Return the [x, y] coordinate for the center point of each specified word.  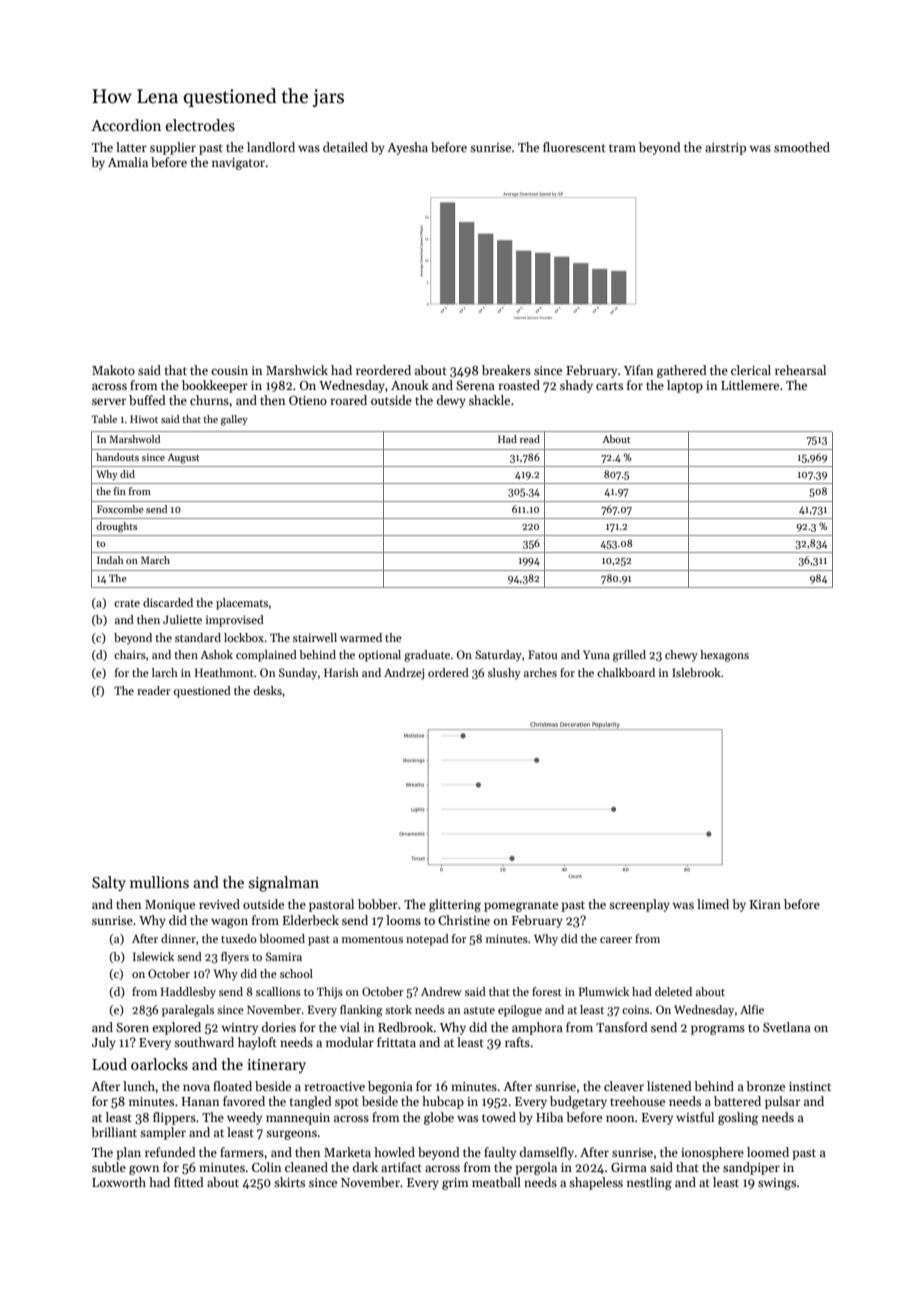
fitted [188, 1182]
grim [455, 1184]
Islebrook [696, 672]
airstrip [725, 149]
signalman [284, 884]
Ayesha [407, 148]
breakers [506, 370]
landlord [271, 147]
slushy [504, 674]
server [109, 401]
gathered [681, 371]
